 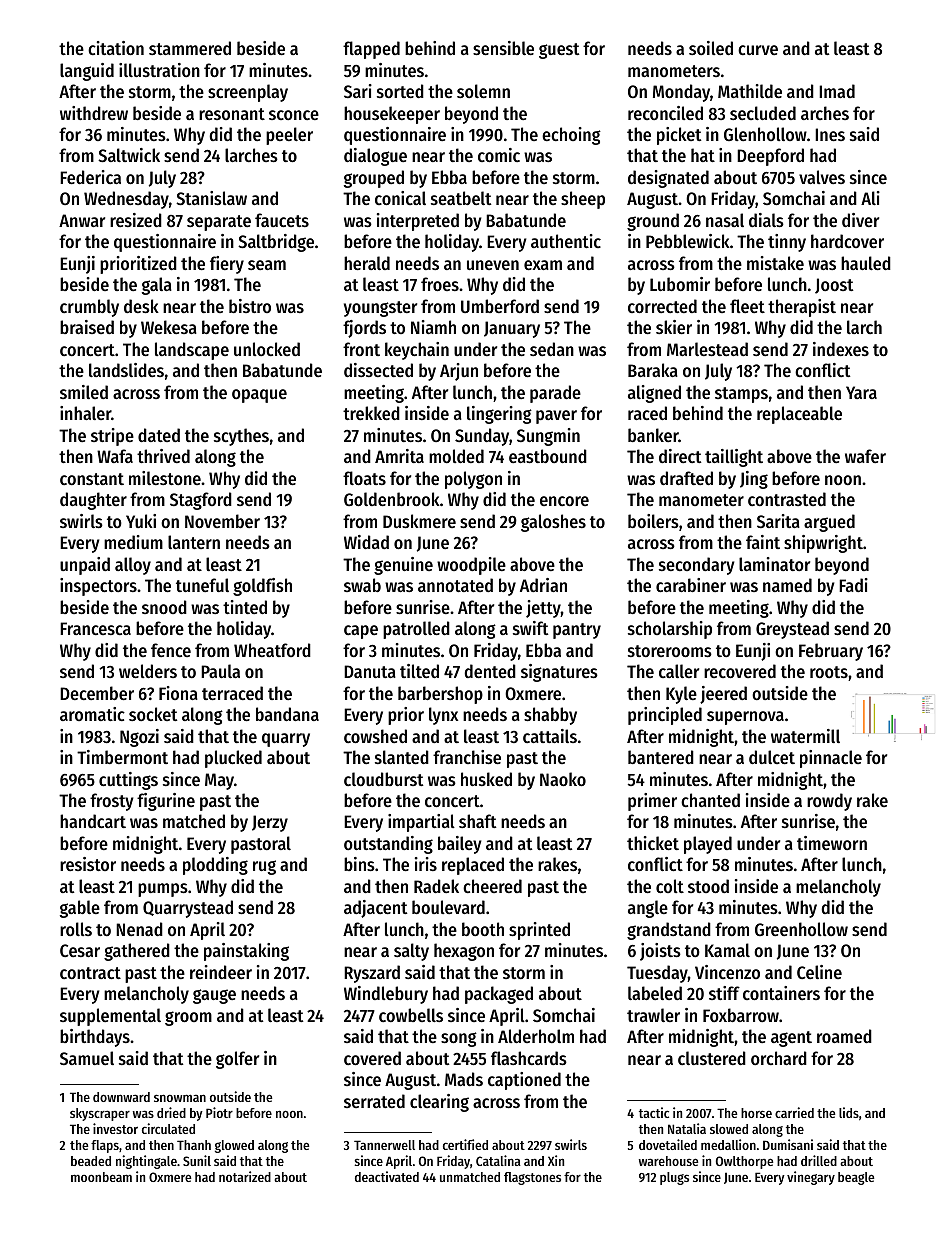 What do you see at coordinates (741, 395) in the page?
I see `stamps` at bounding box center [741, 395].
